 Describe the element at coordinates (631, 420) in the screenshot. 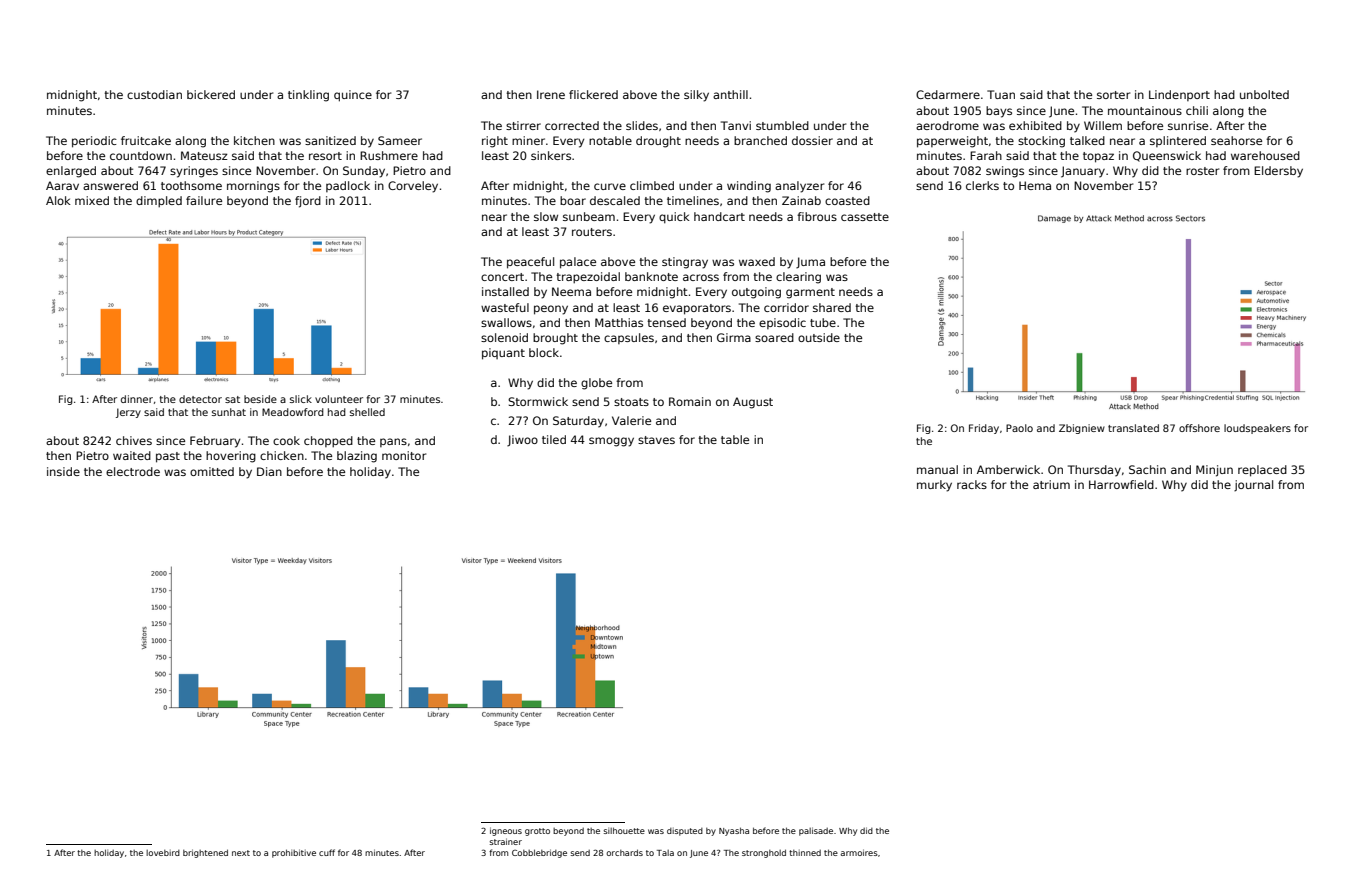

I see `Valerie` at that location.
